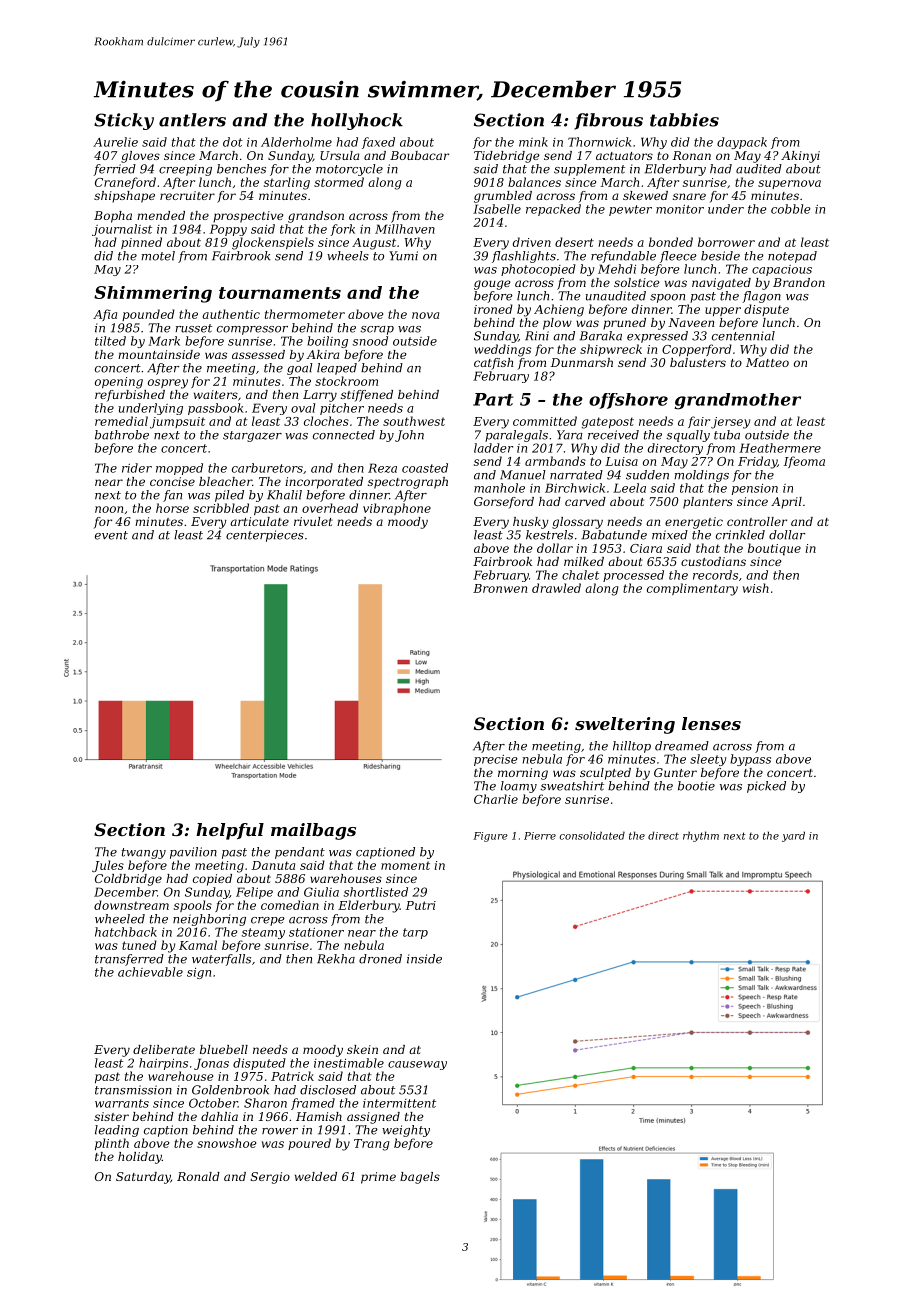 Image resolution: width=924 pixels, height=1308 pixels. What do you see at coordinates (500, 588) in the screenshot?
I see `Bronwen` at bounding box center [500, 588].
